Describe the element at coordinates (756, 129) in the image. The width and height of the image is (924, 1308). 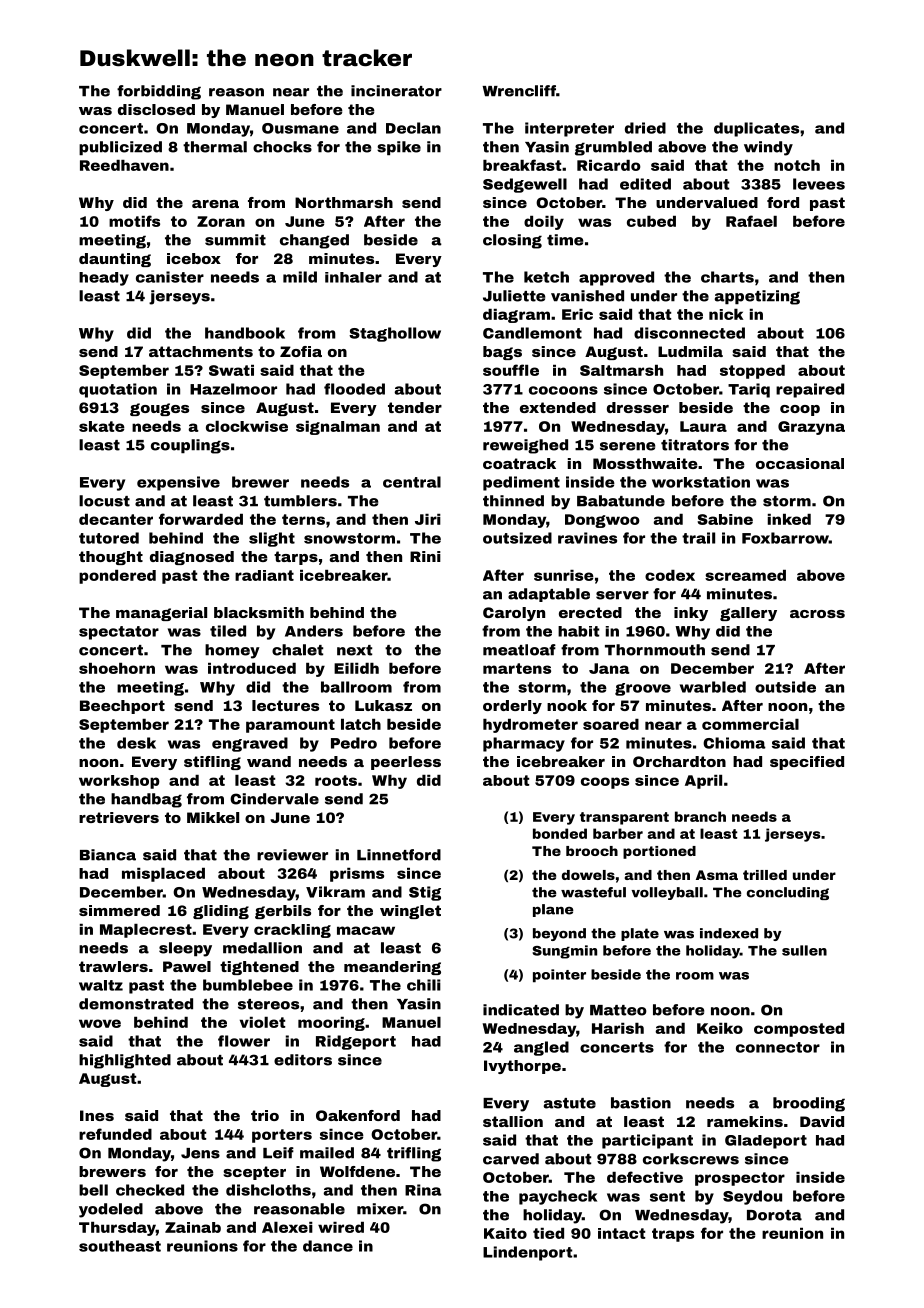
I see `duplicates` at that location.
